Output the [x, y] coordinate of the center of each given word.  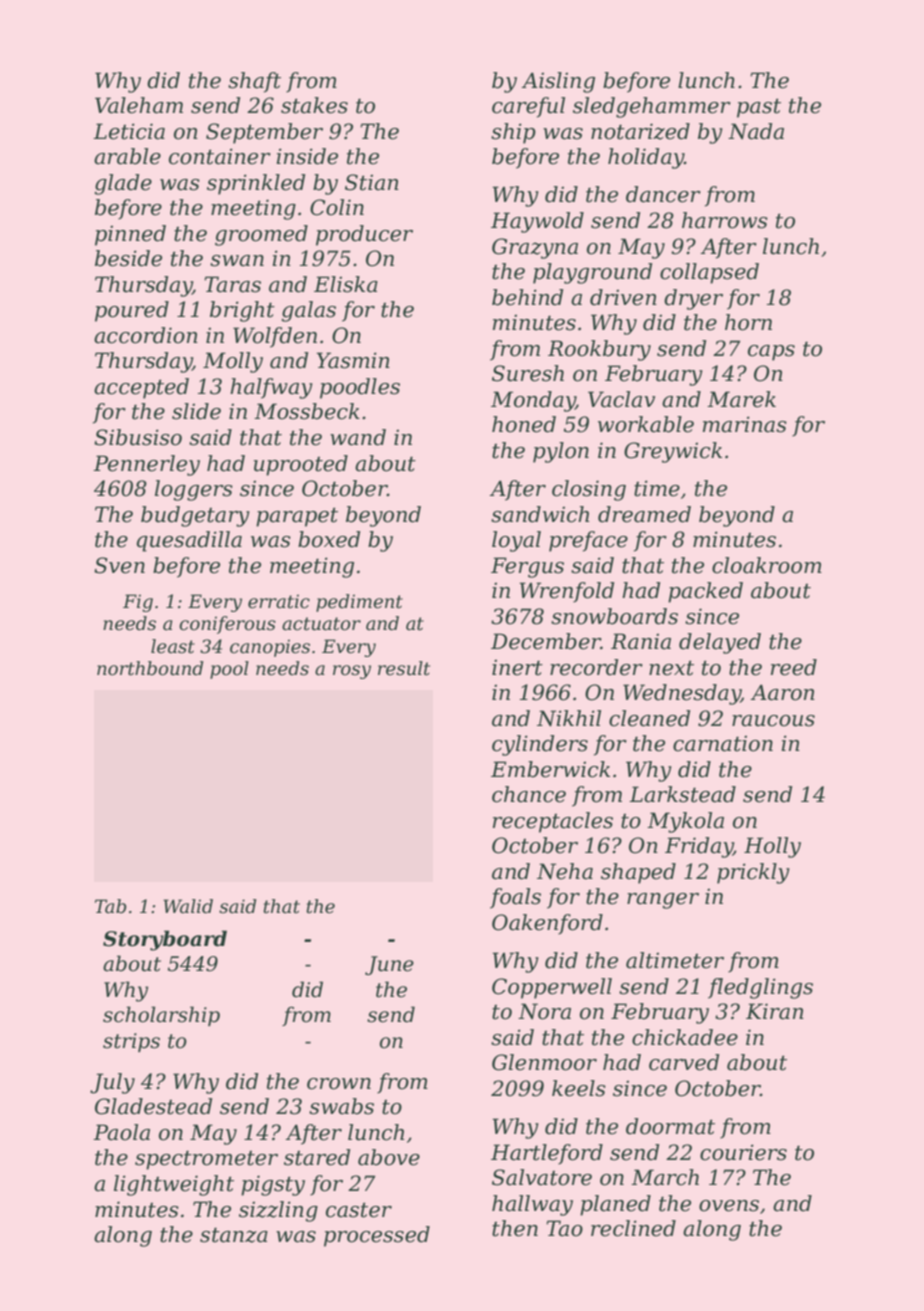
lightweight [174, 1185]
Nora [544, 1011]
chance [529, 794]
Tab [110, 906]
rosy [352, 672]
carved [684, 1062]
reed [794, 667]
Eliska [346, 284]
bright [242, 311]
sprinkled [256, 184]
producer [364, 235]
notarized [640, 131]
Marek [741, 399]
